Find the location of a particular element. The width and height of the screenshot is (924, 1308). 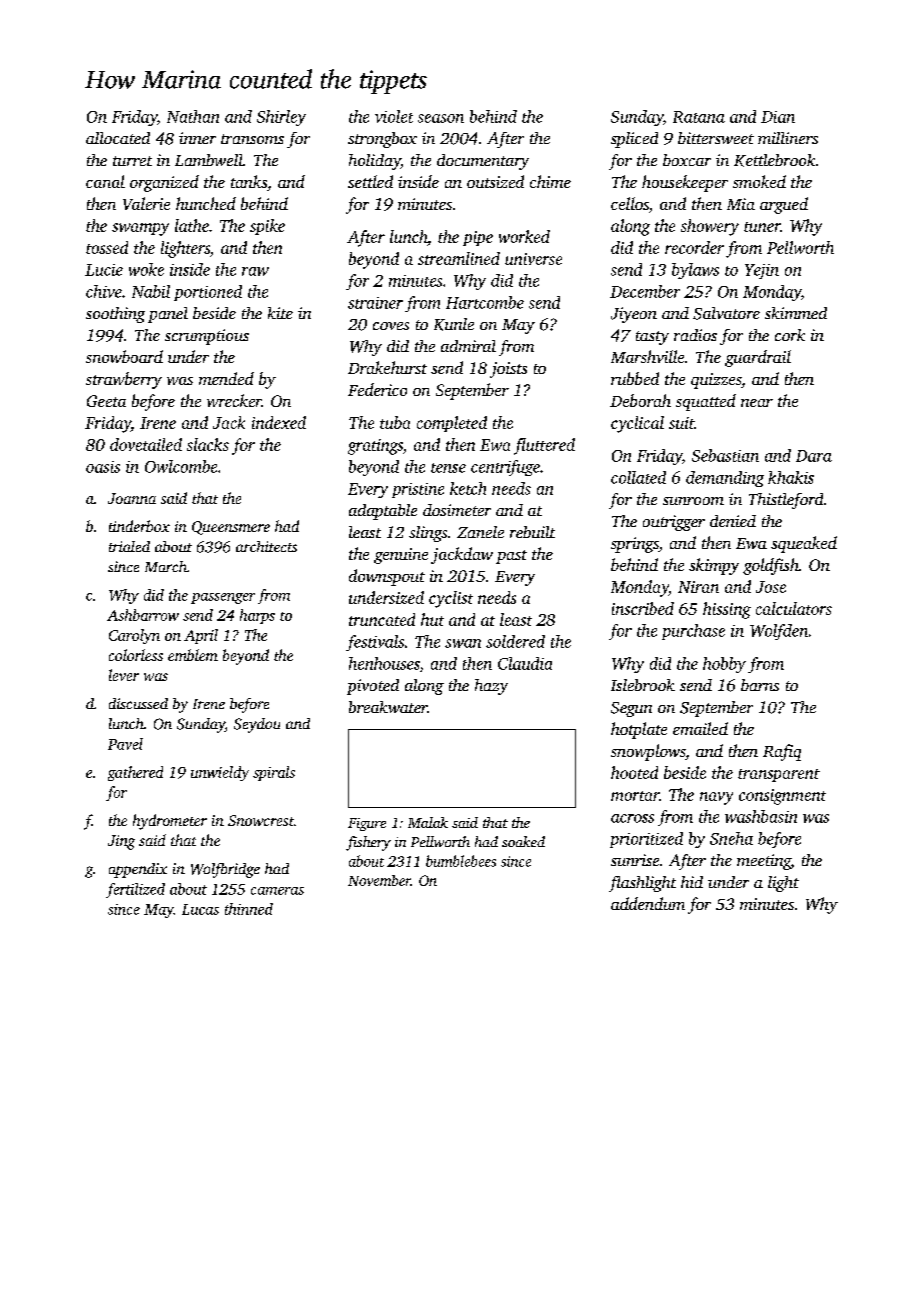

Drakehurst is located at coordinates (387, 367).
